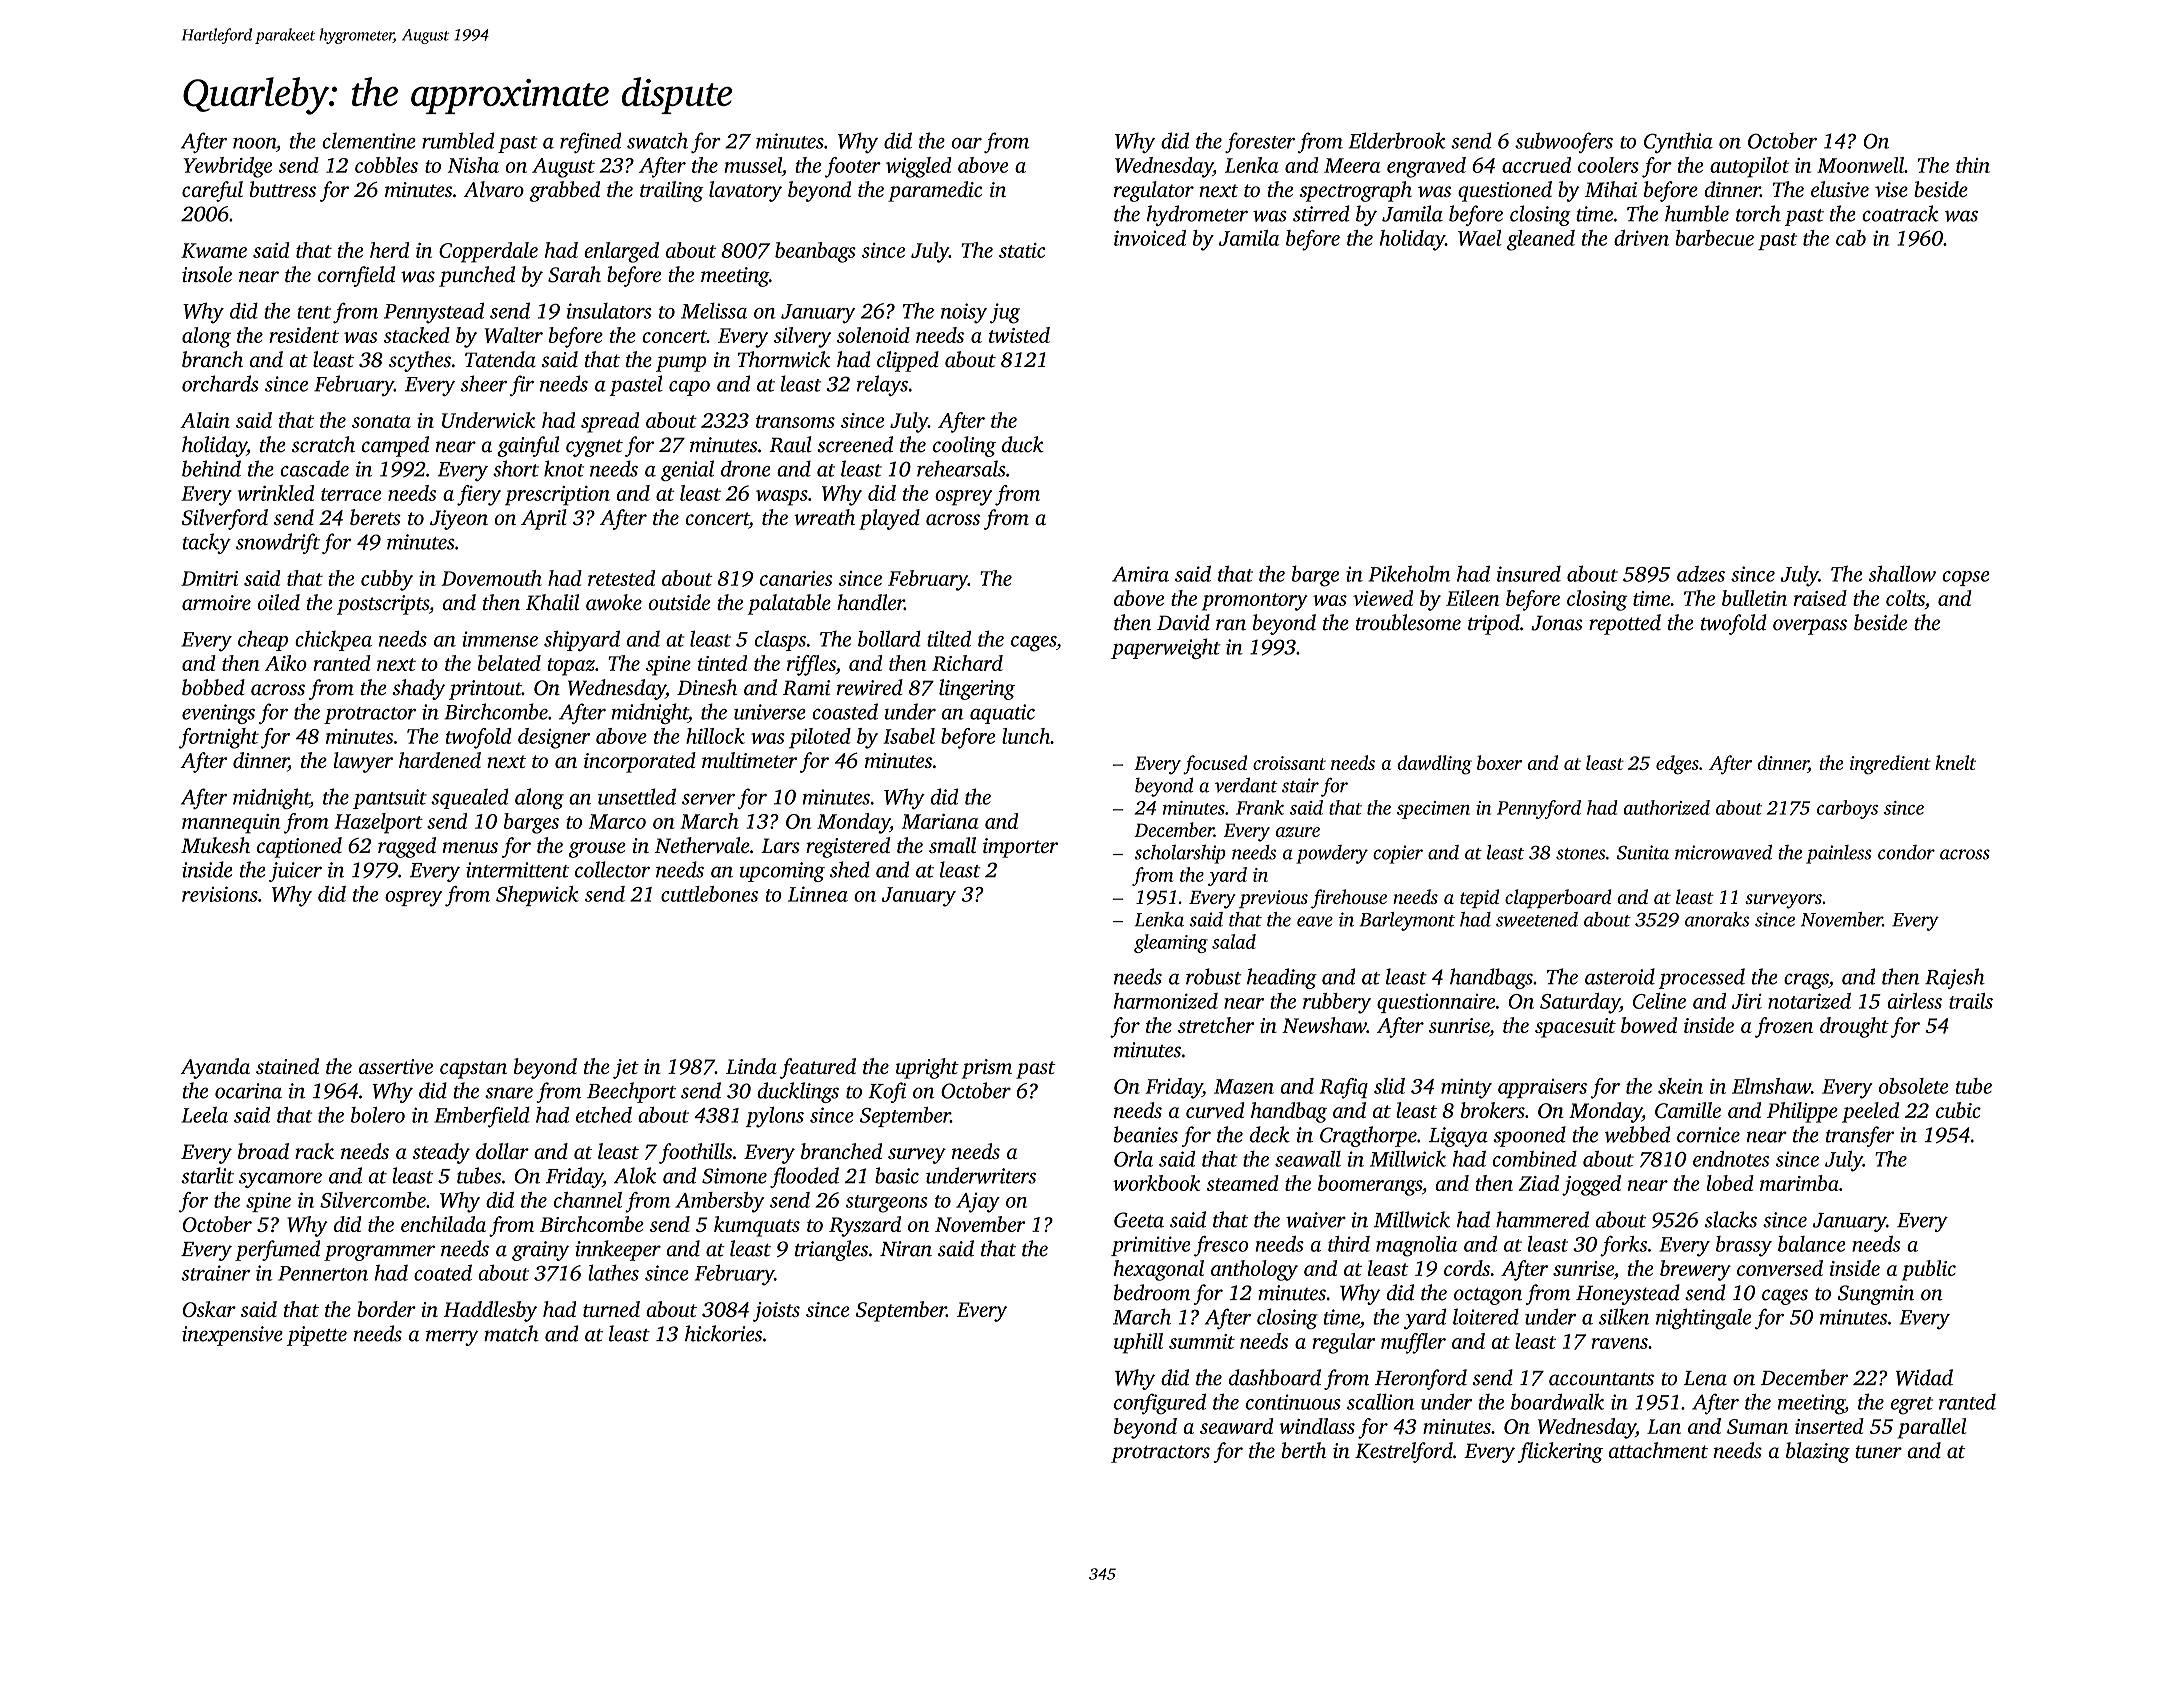 Image resolution: width=2178 pixels, height=1683 pixels. I want to click on short, so click(516, 468).
